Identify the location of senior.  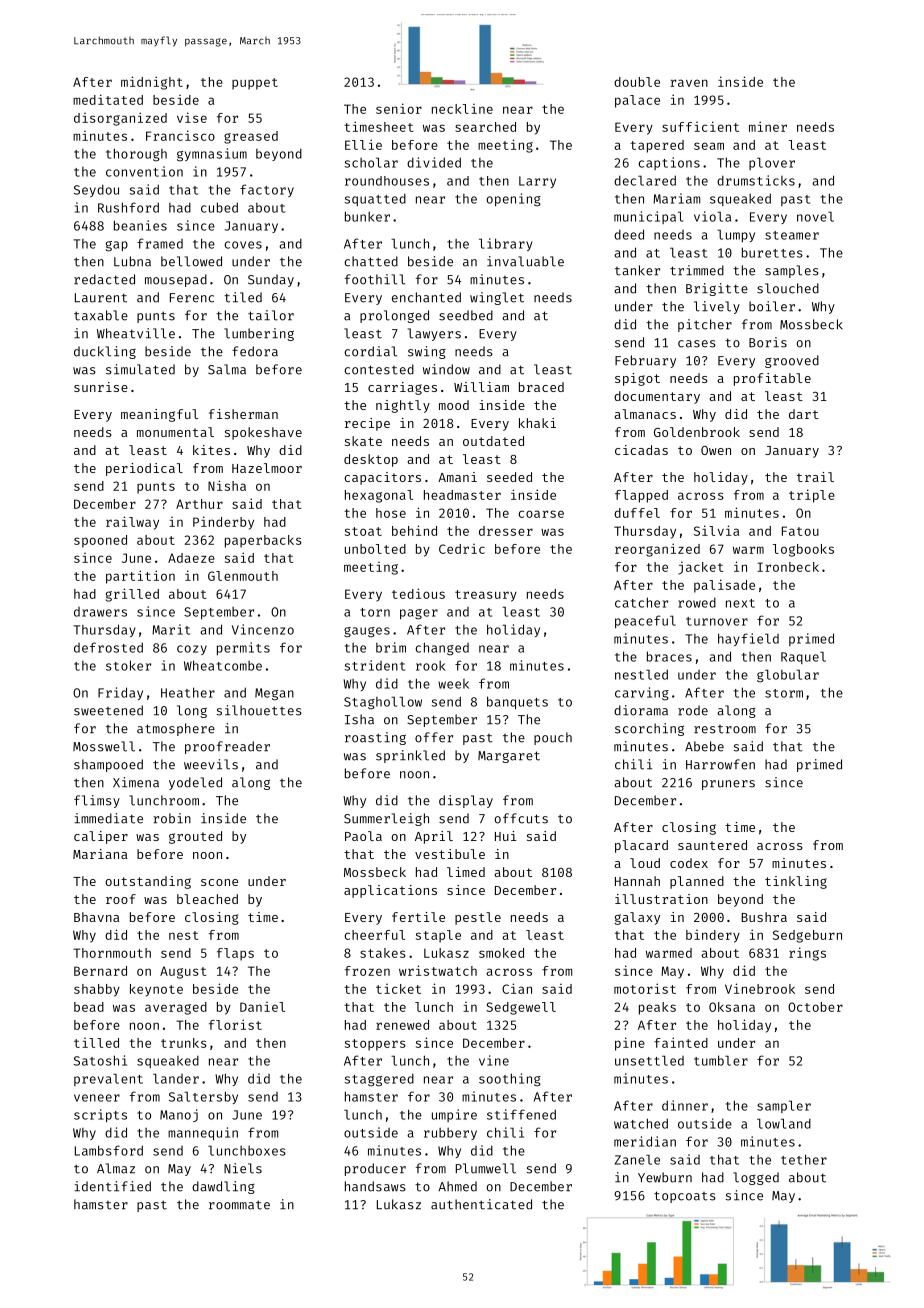
(399, 108).
